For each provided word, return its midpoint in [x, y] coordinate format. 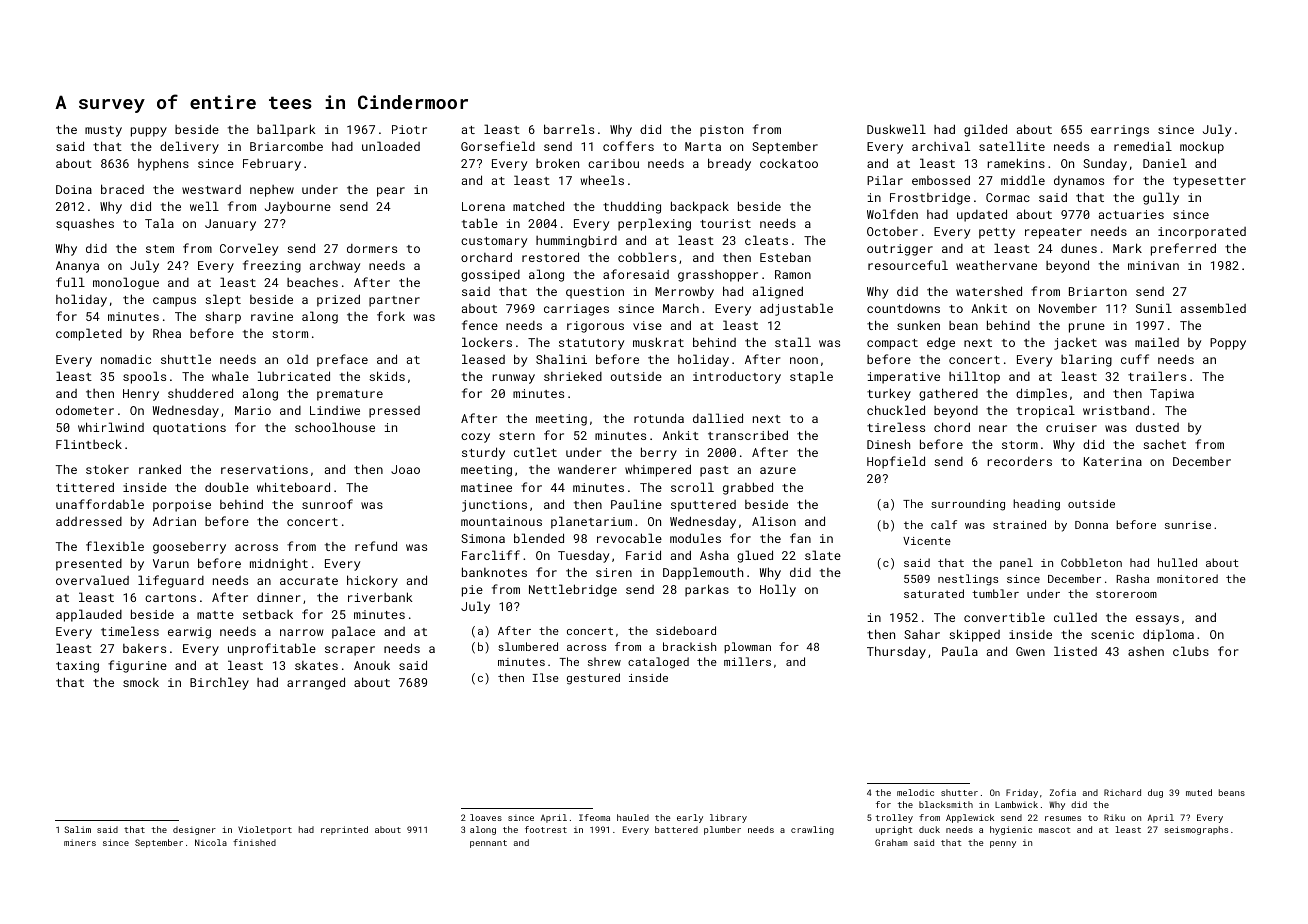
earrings [1120, 131]
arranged [316, 683]
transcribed [748, 435]
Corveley [249, 249]
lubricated [293, 376]
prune [1087, 328]
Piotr [409, 129]
